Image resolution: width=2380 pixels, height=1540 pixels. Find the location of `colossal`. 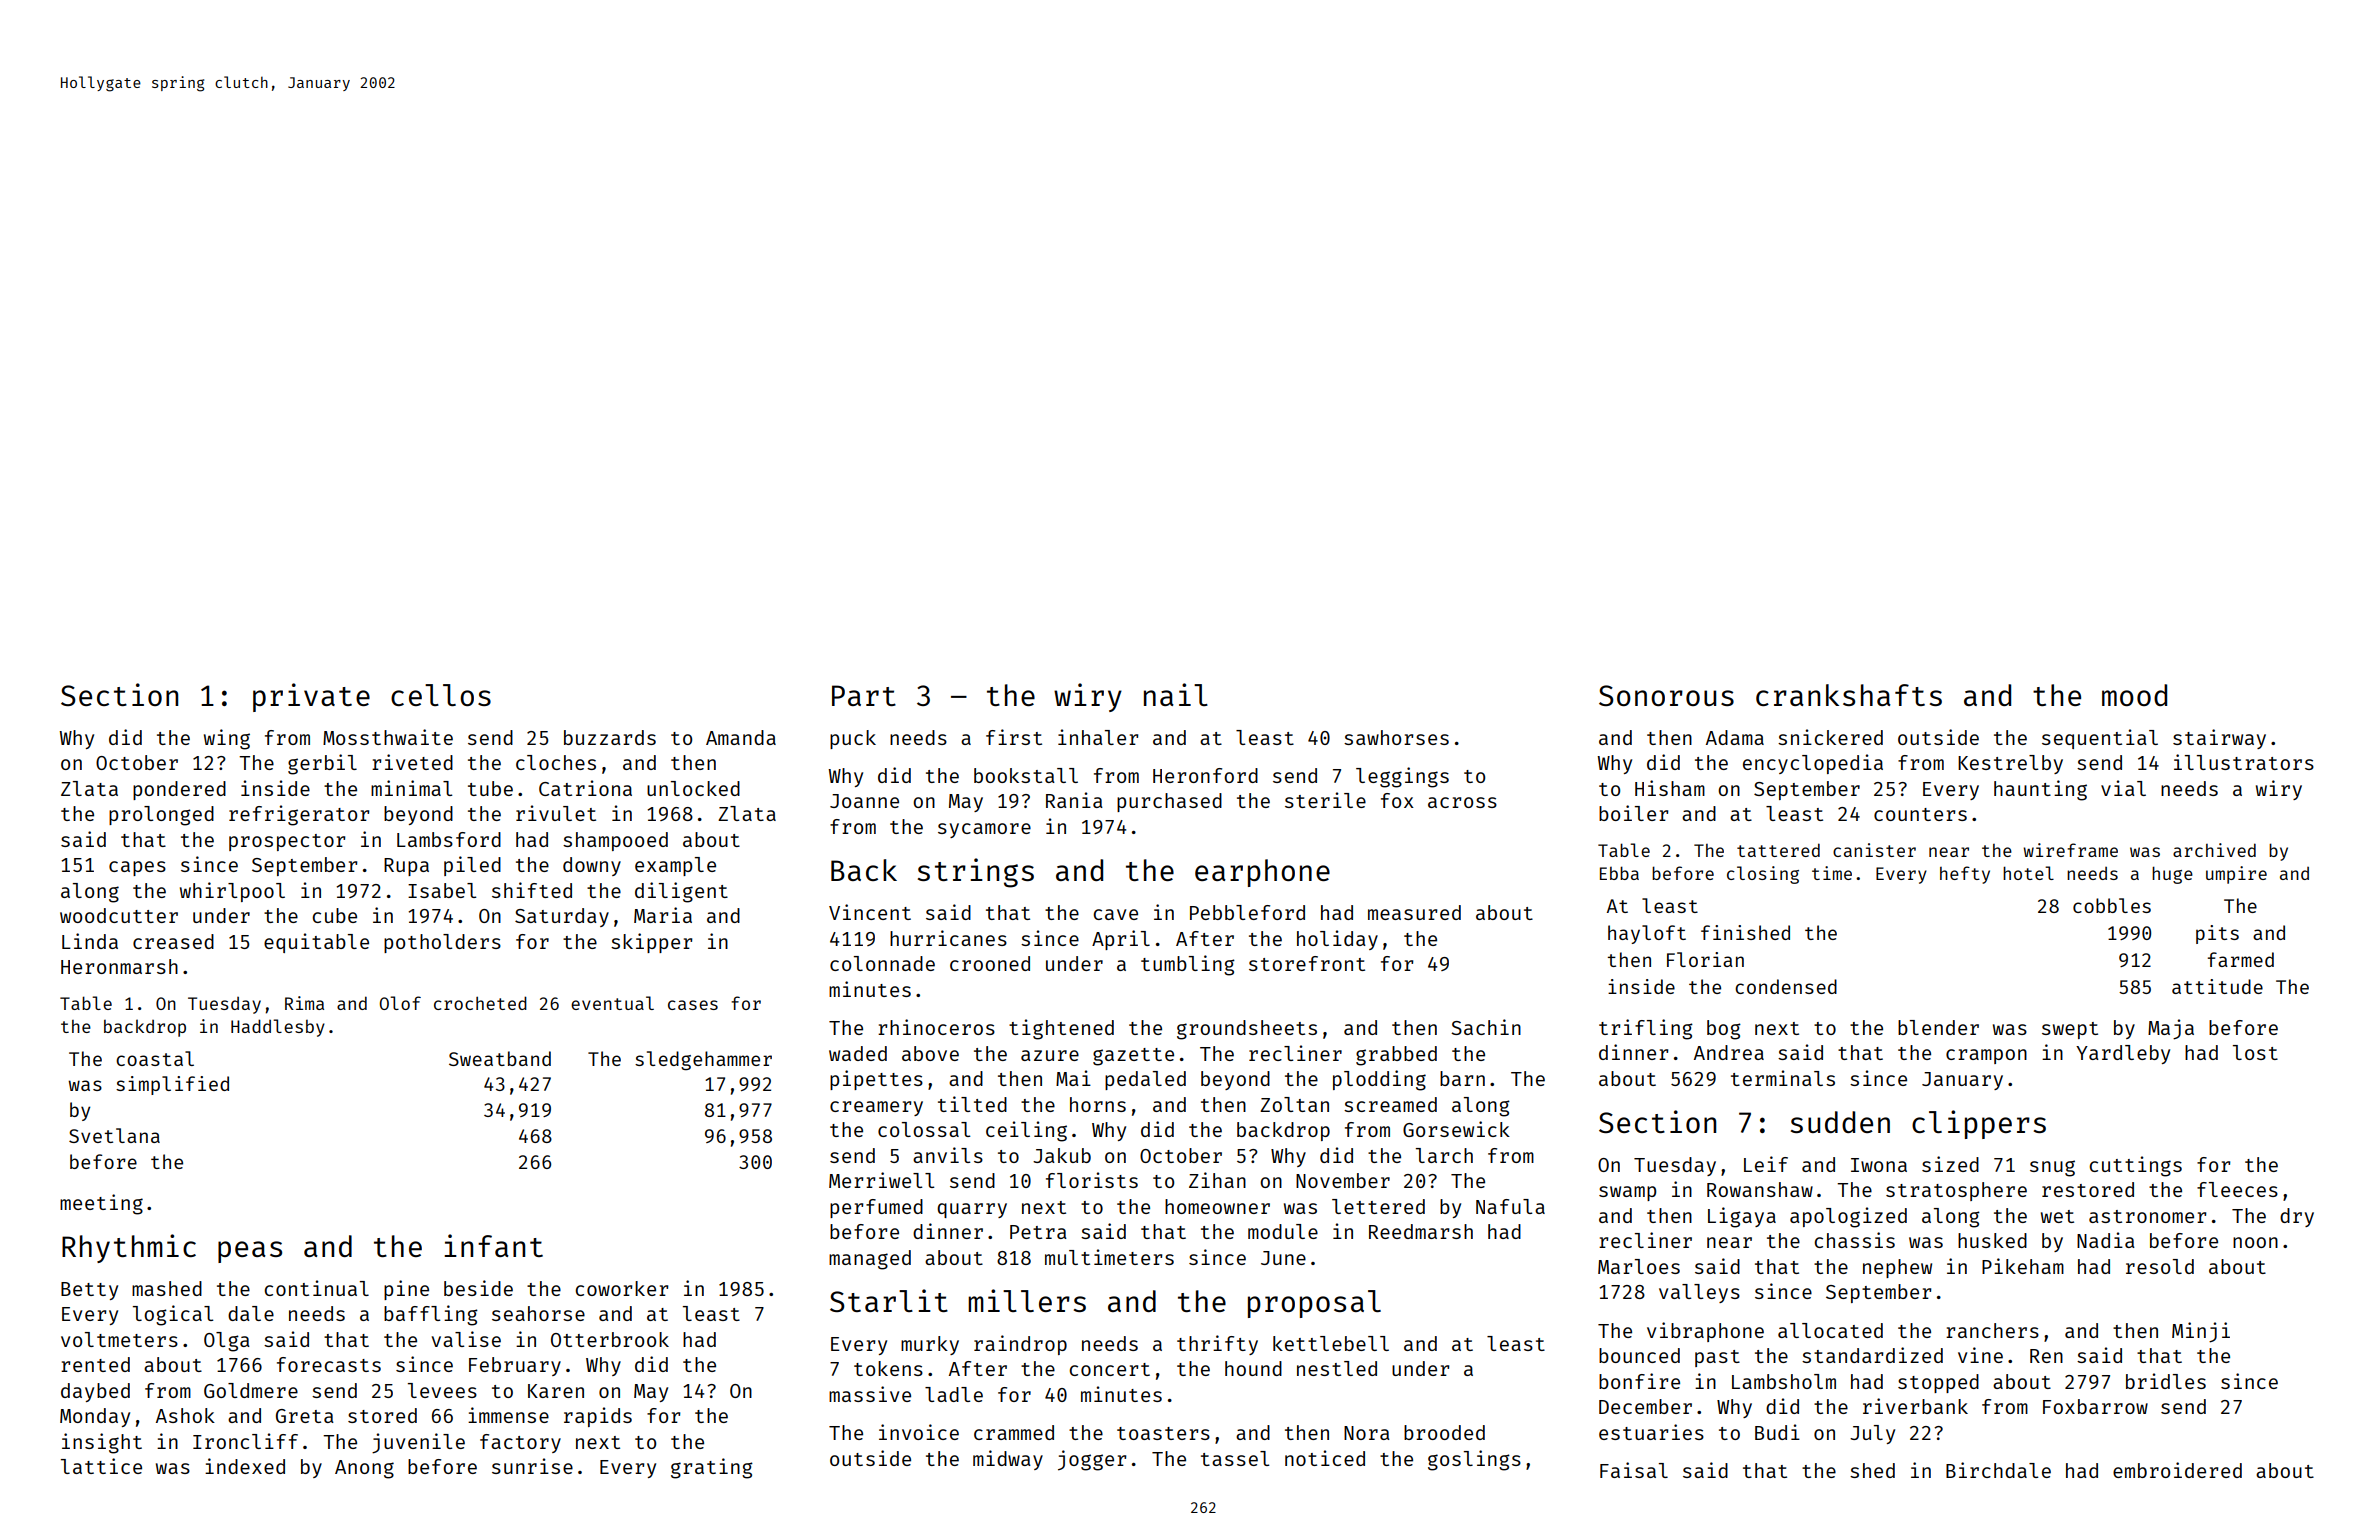

colossal is located at coordinates (924, 1129).
